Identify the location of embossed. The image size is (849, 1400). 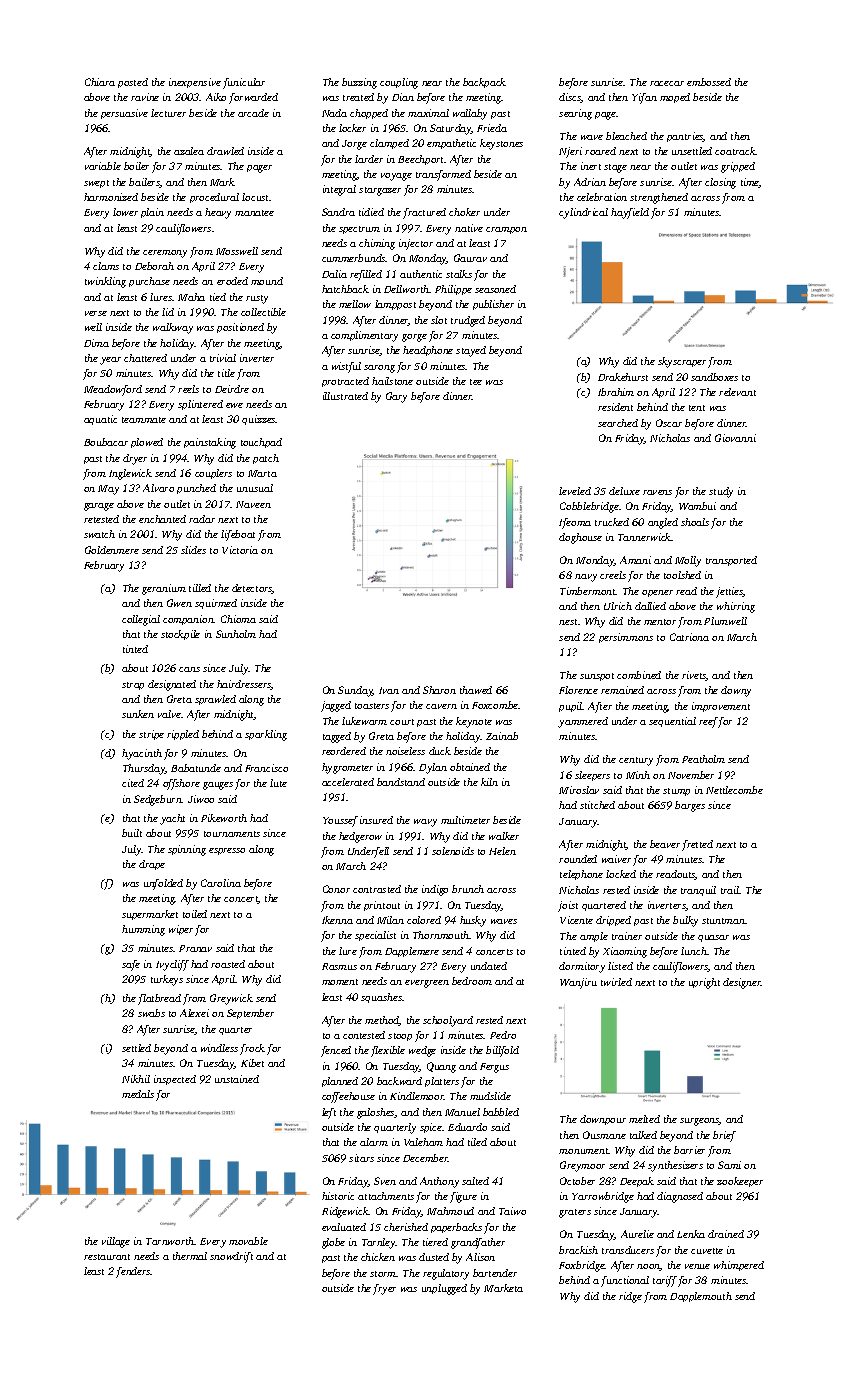
(709, 82).
